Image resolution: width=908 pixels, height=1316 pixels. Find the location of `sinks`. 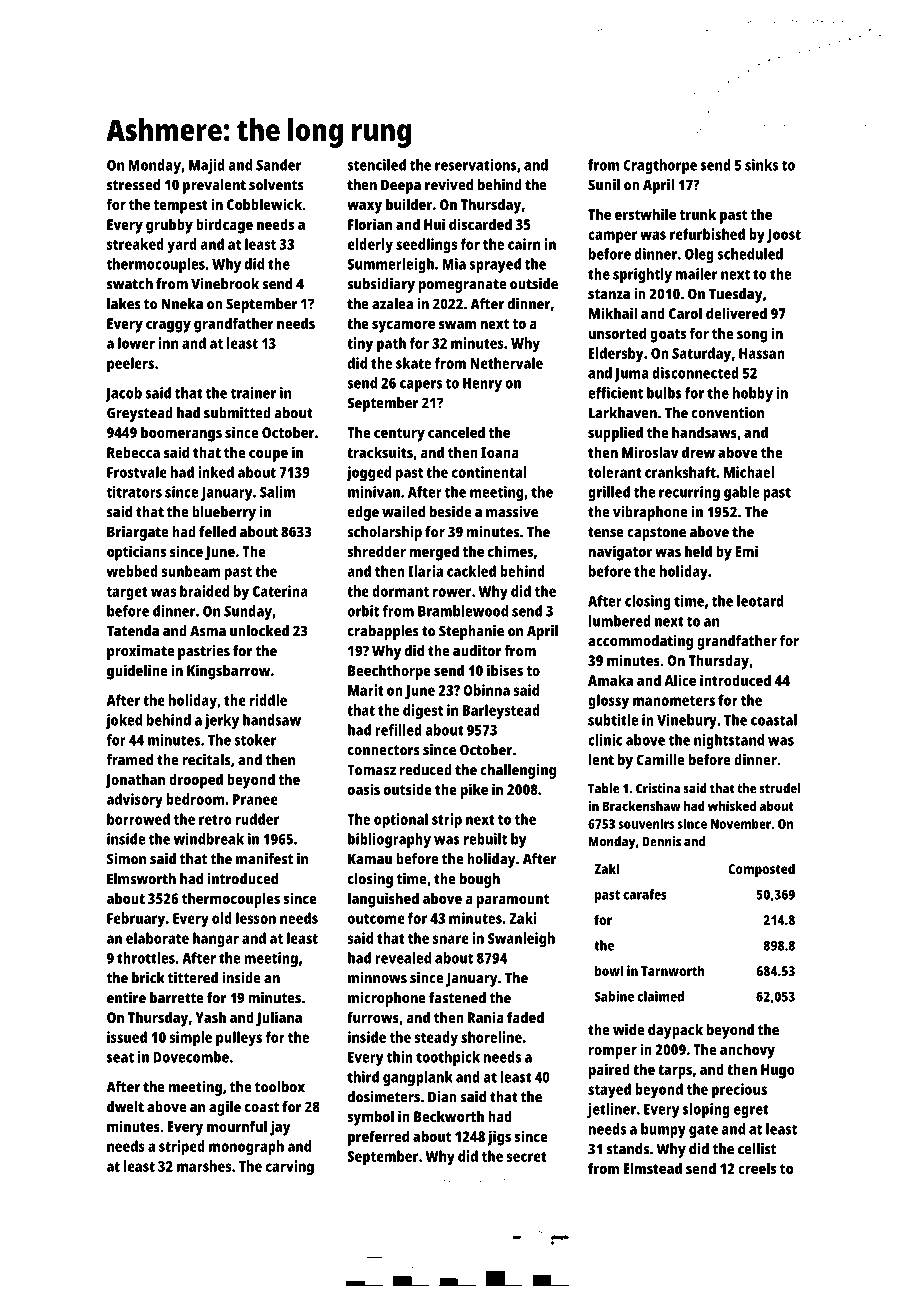

sinks is located at coordinates (761, 165).
